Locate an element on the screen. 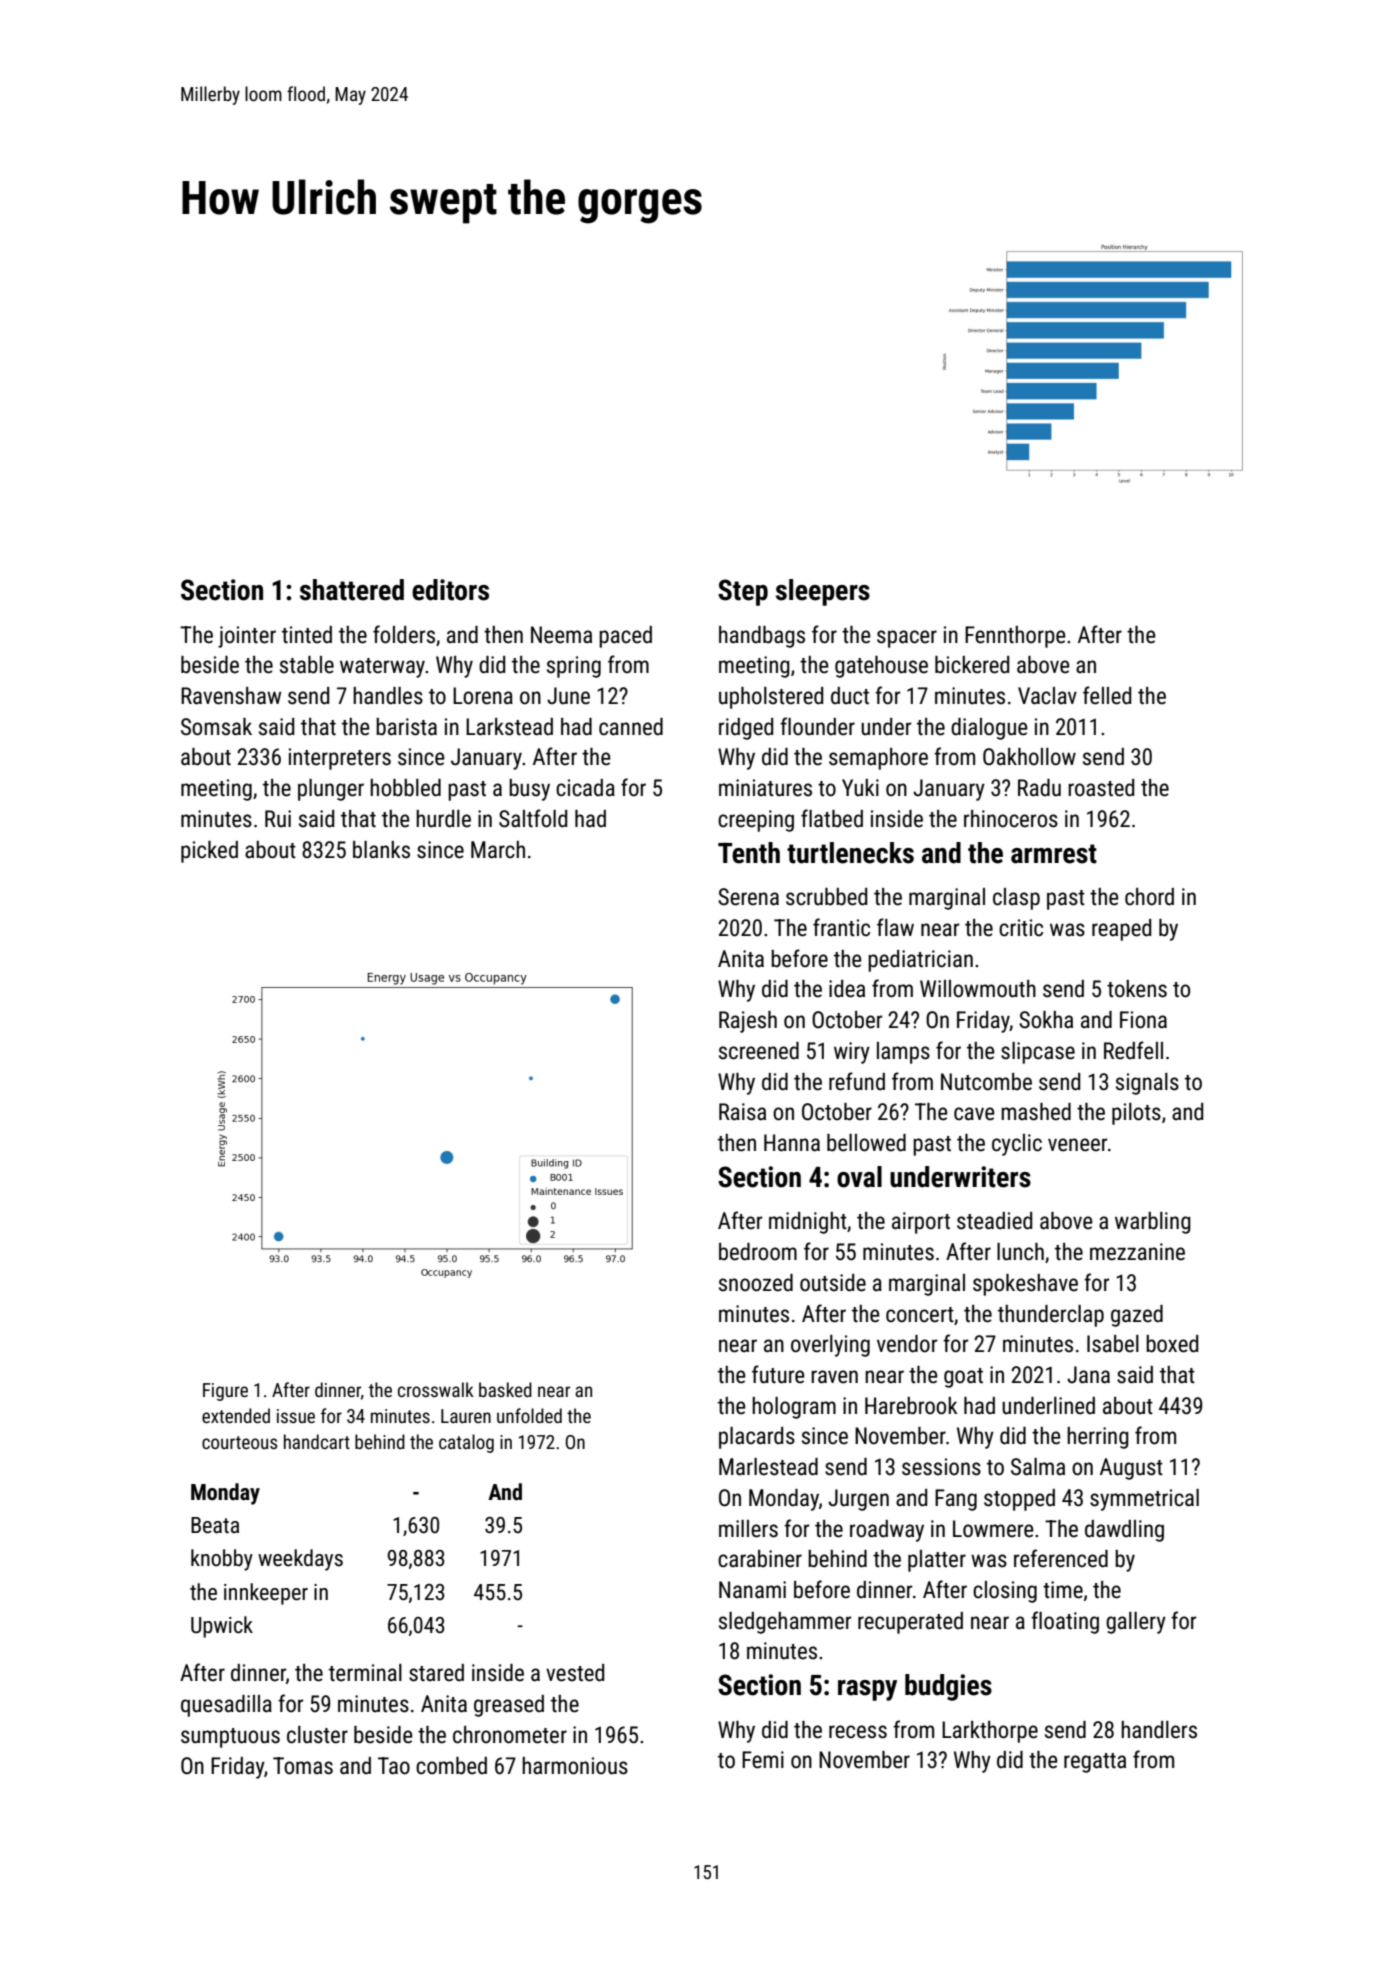 The width and height of the screenshot is (1386, 1969). upholstered is located at coordinates (771, 698).
